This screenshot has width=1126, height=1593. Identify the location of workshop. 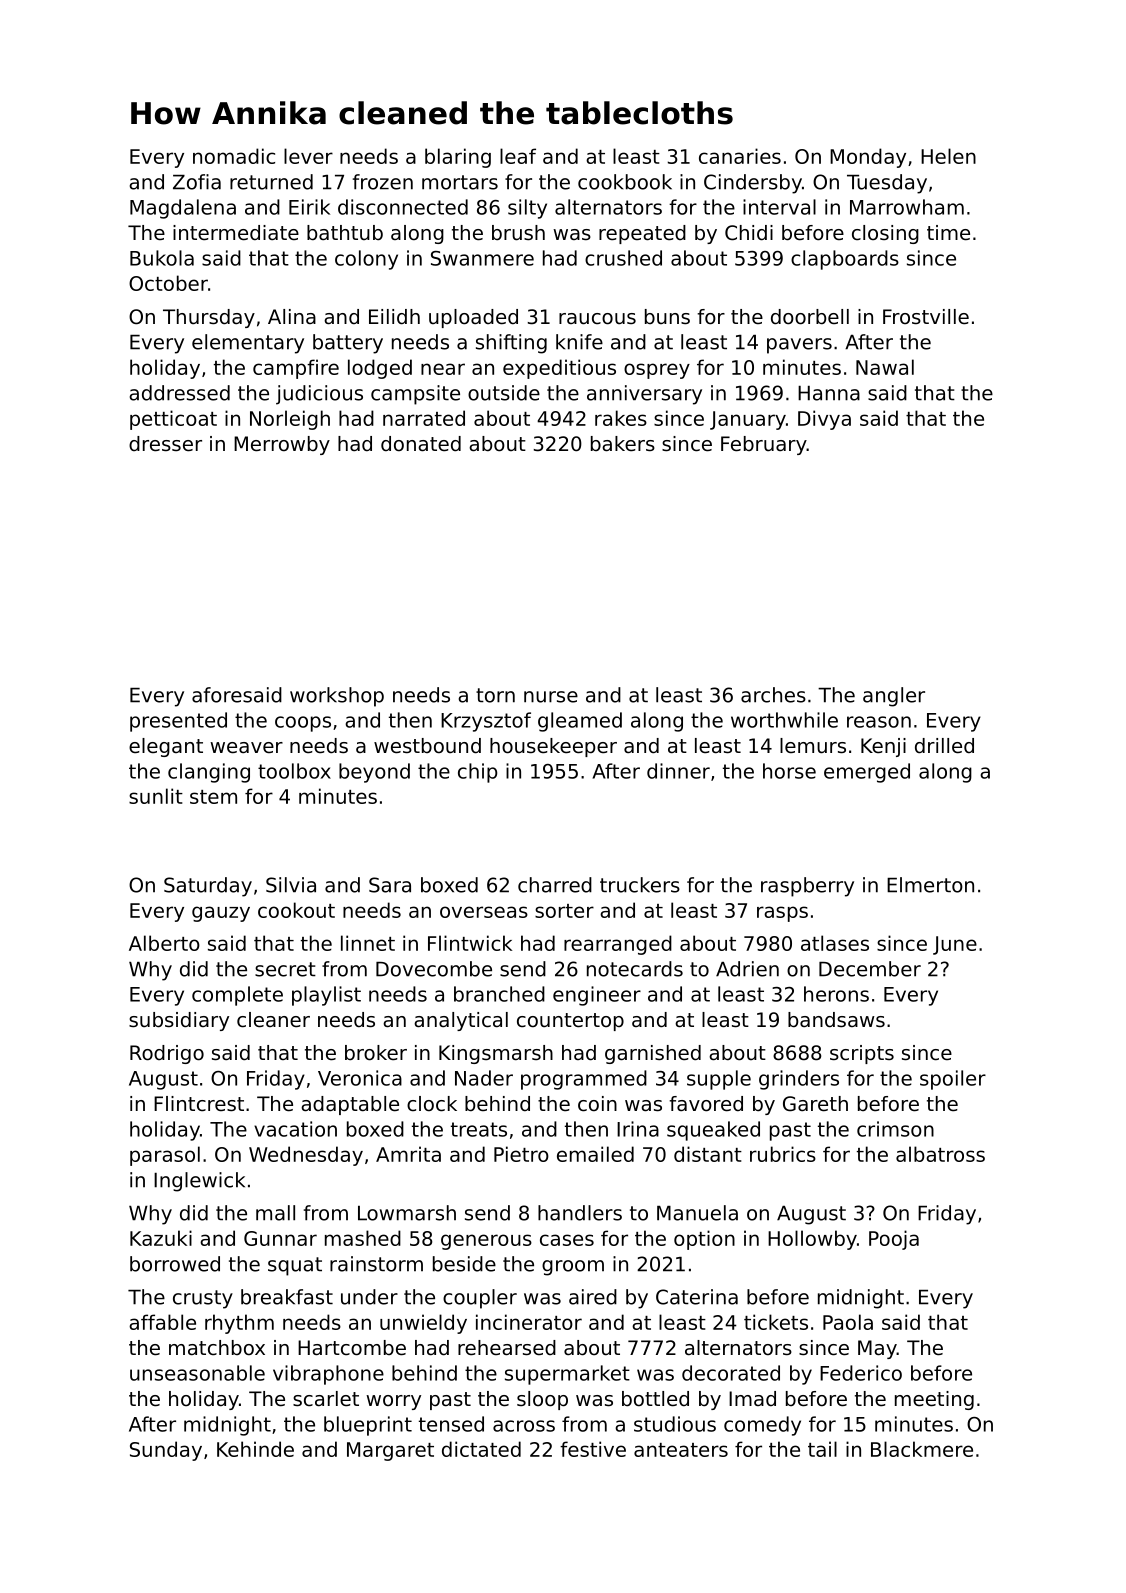
(337, 697).
